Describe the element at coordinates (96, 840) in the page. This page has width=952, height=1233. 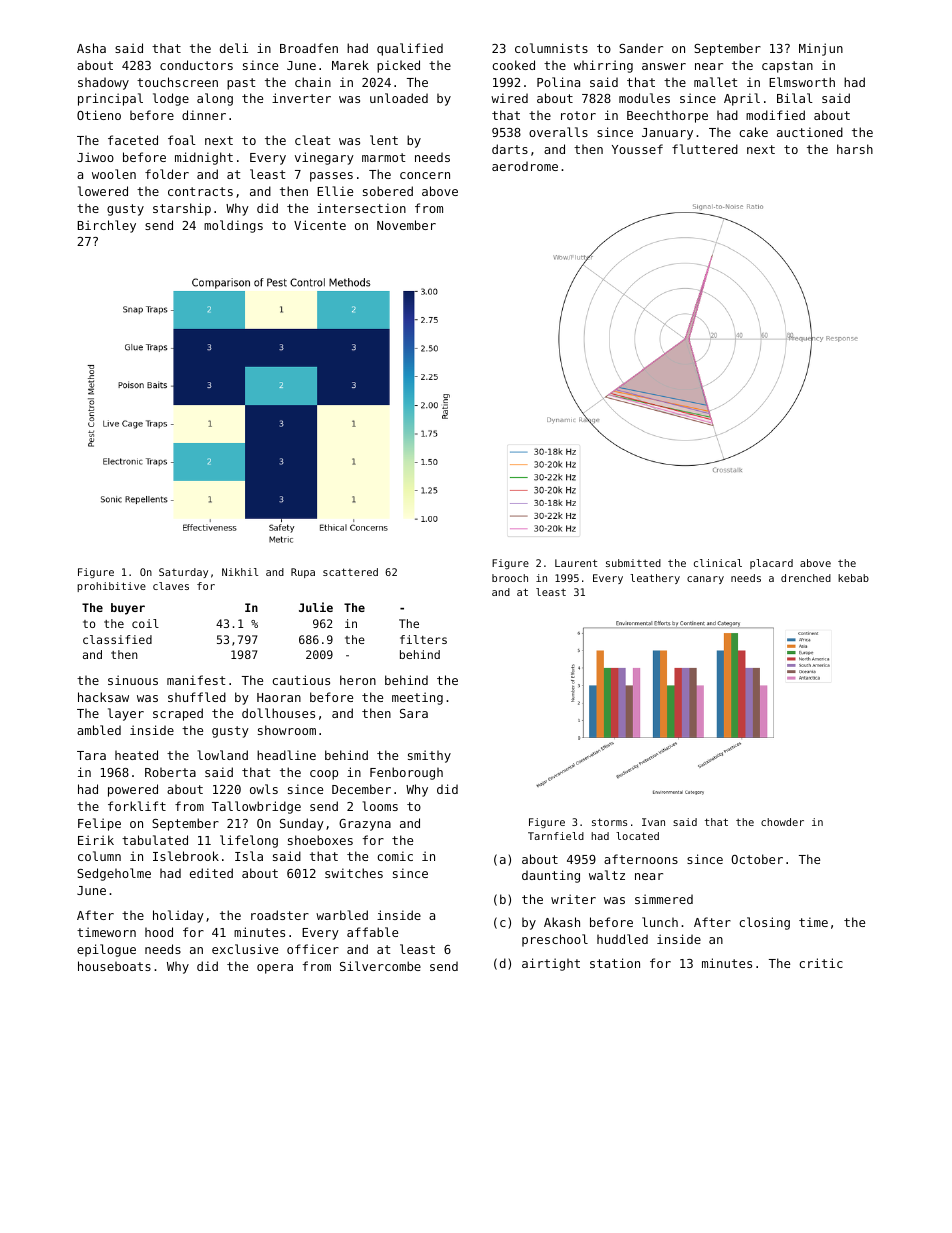
I see `Eirik` at that location.
